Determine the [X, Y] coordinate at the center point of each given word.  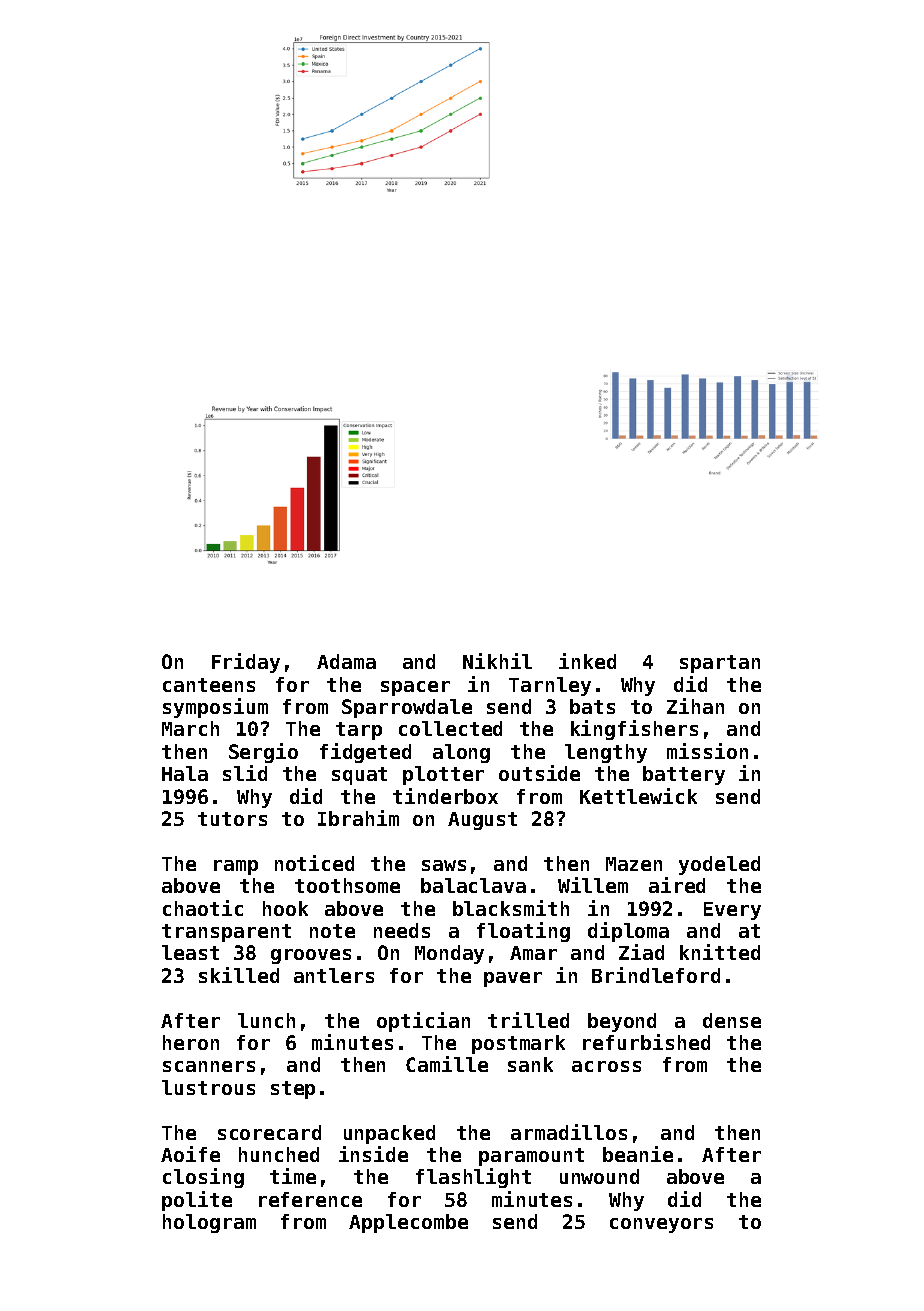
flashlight [473, 1178]
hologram [209, 1223]
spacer [415, 688]
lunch [266, 1020]
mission [707, 751]
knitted [720, 952]
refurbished [646, 1042]
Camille [447, 1064]
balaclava [473, 885]
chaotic [203, 908]
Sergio [263, 753]
